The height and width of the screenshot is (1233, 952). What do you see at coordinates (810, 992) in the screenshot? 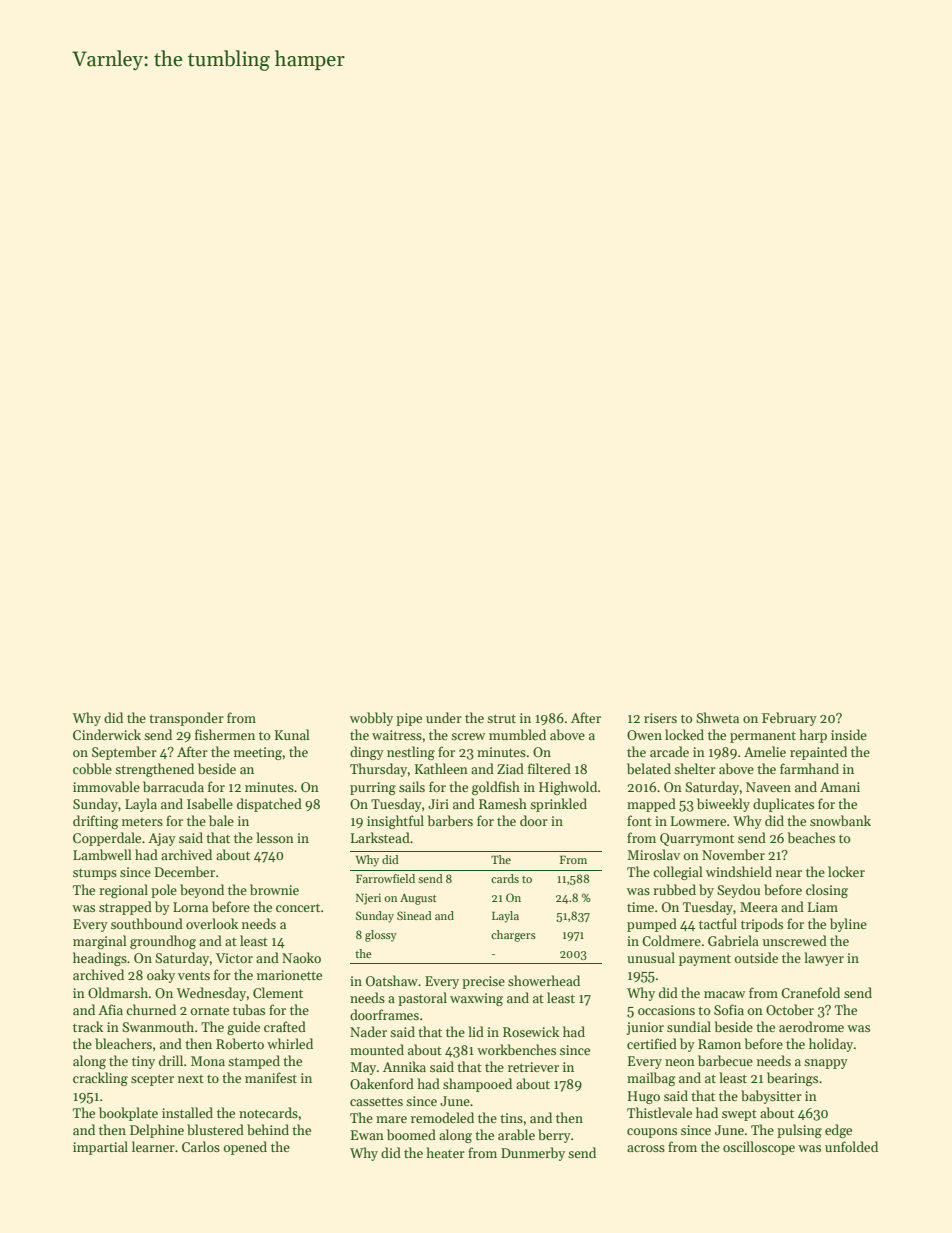
I see `Cranefold` at bounding box center [810, 992].
